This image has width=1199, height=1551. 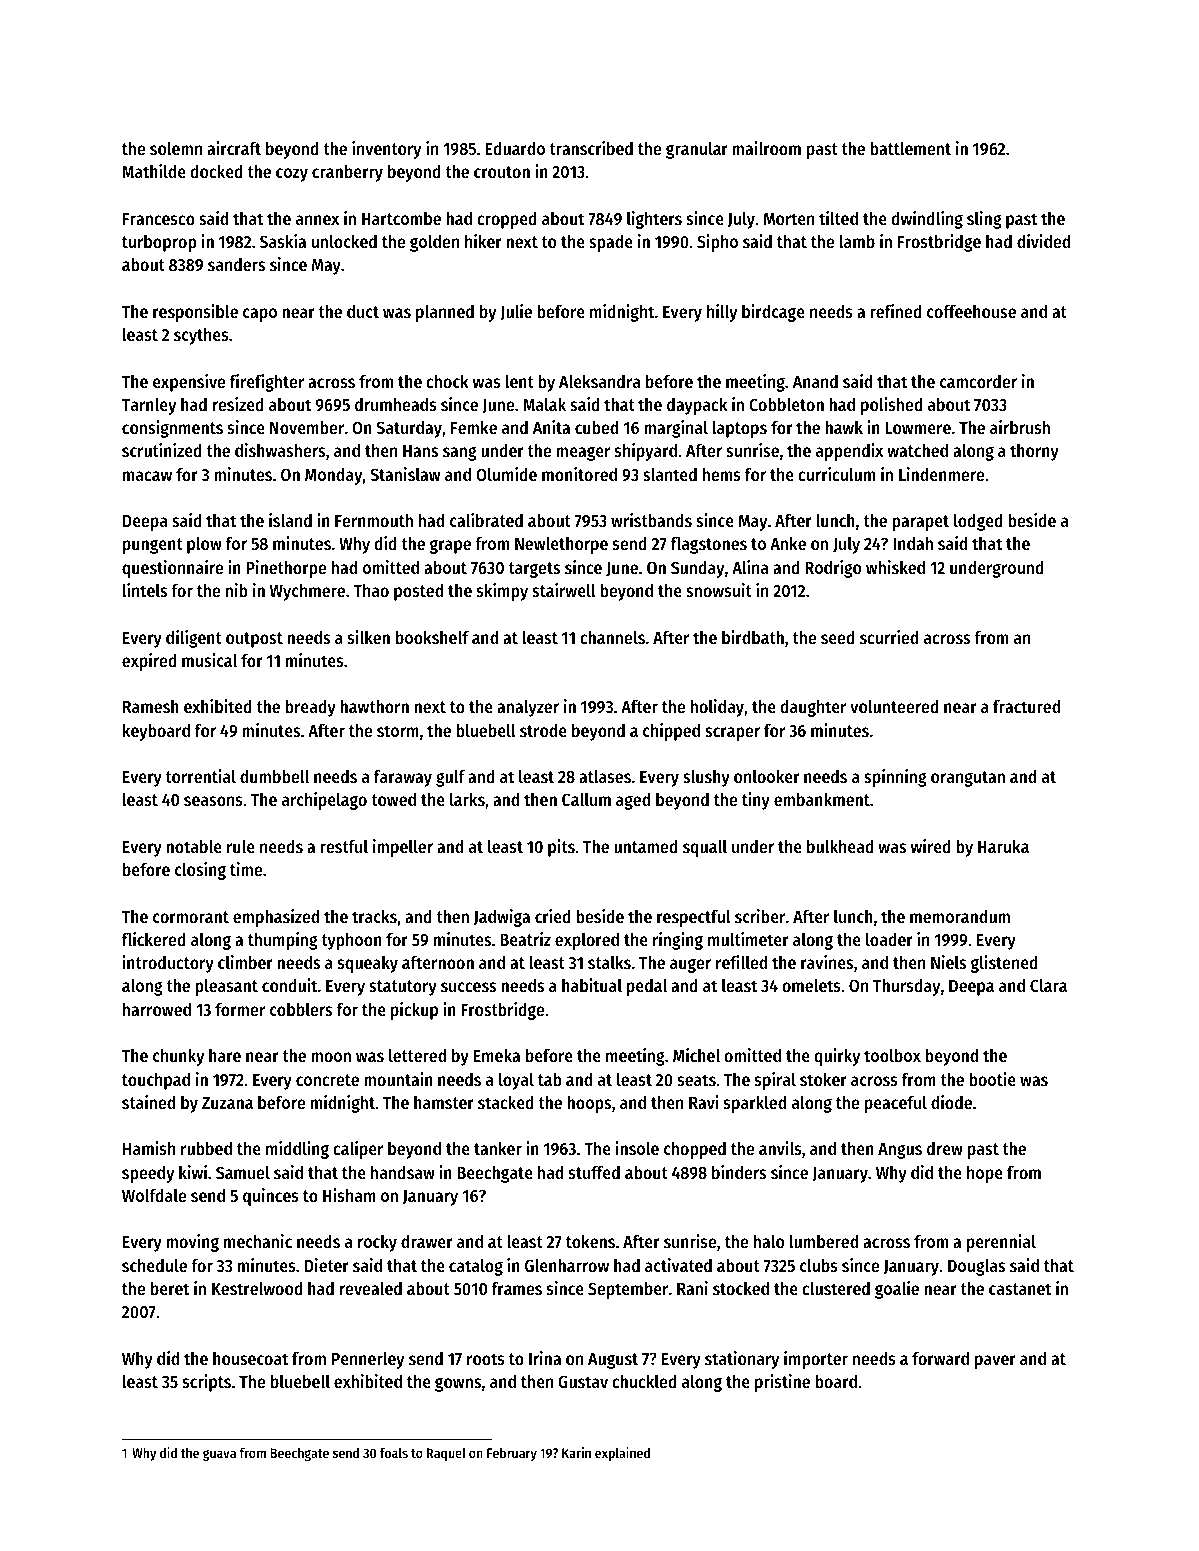 I want to click on caliper, so click(x=358, y=1150).
